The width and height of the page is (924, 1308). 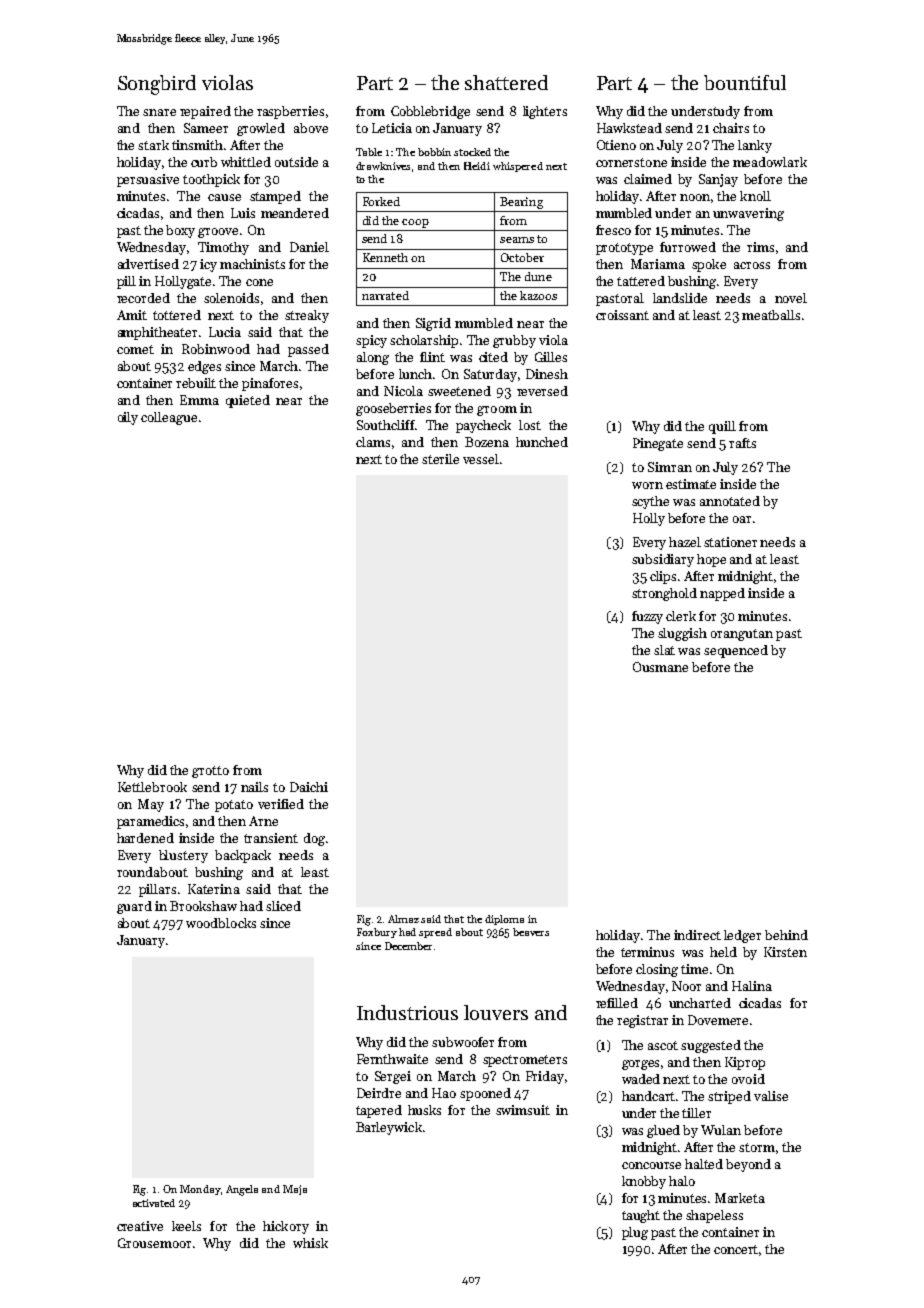 What do you see at coordinates (154, 1203) in the page?
I see `activated` at bounding box center [154, 1203].
